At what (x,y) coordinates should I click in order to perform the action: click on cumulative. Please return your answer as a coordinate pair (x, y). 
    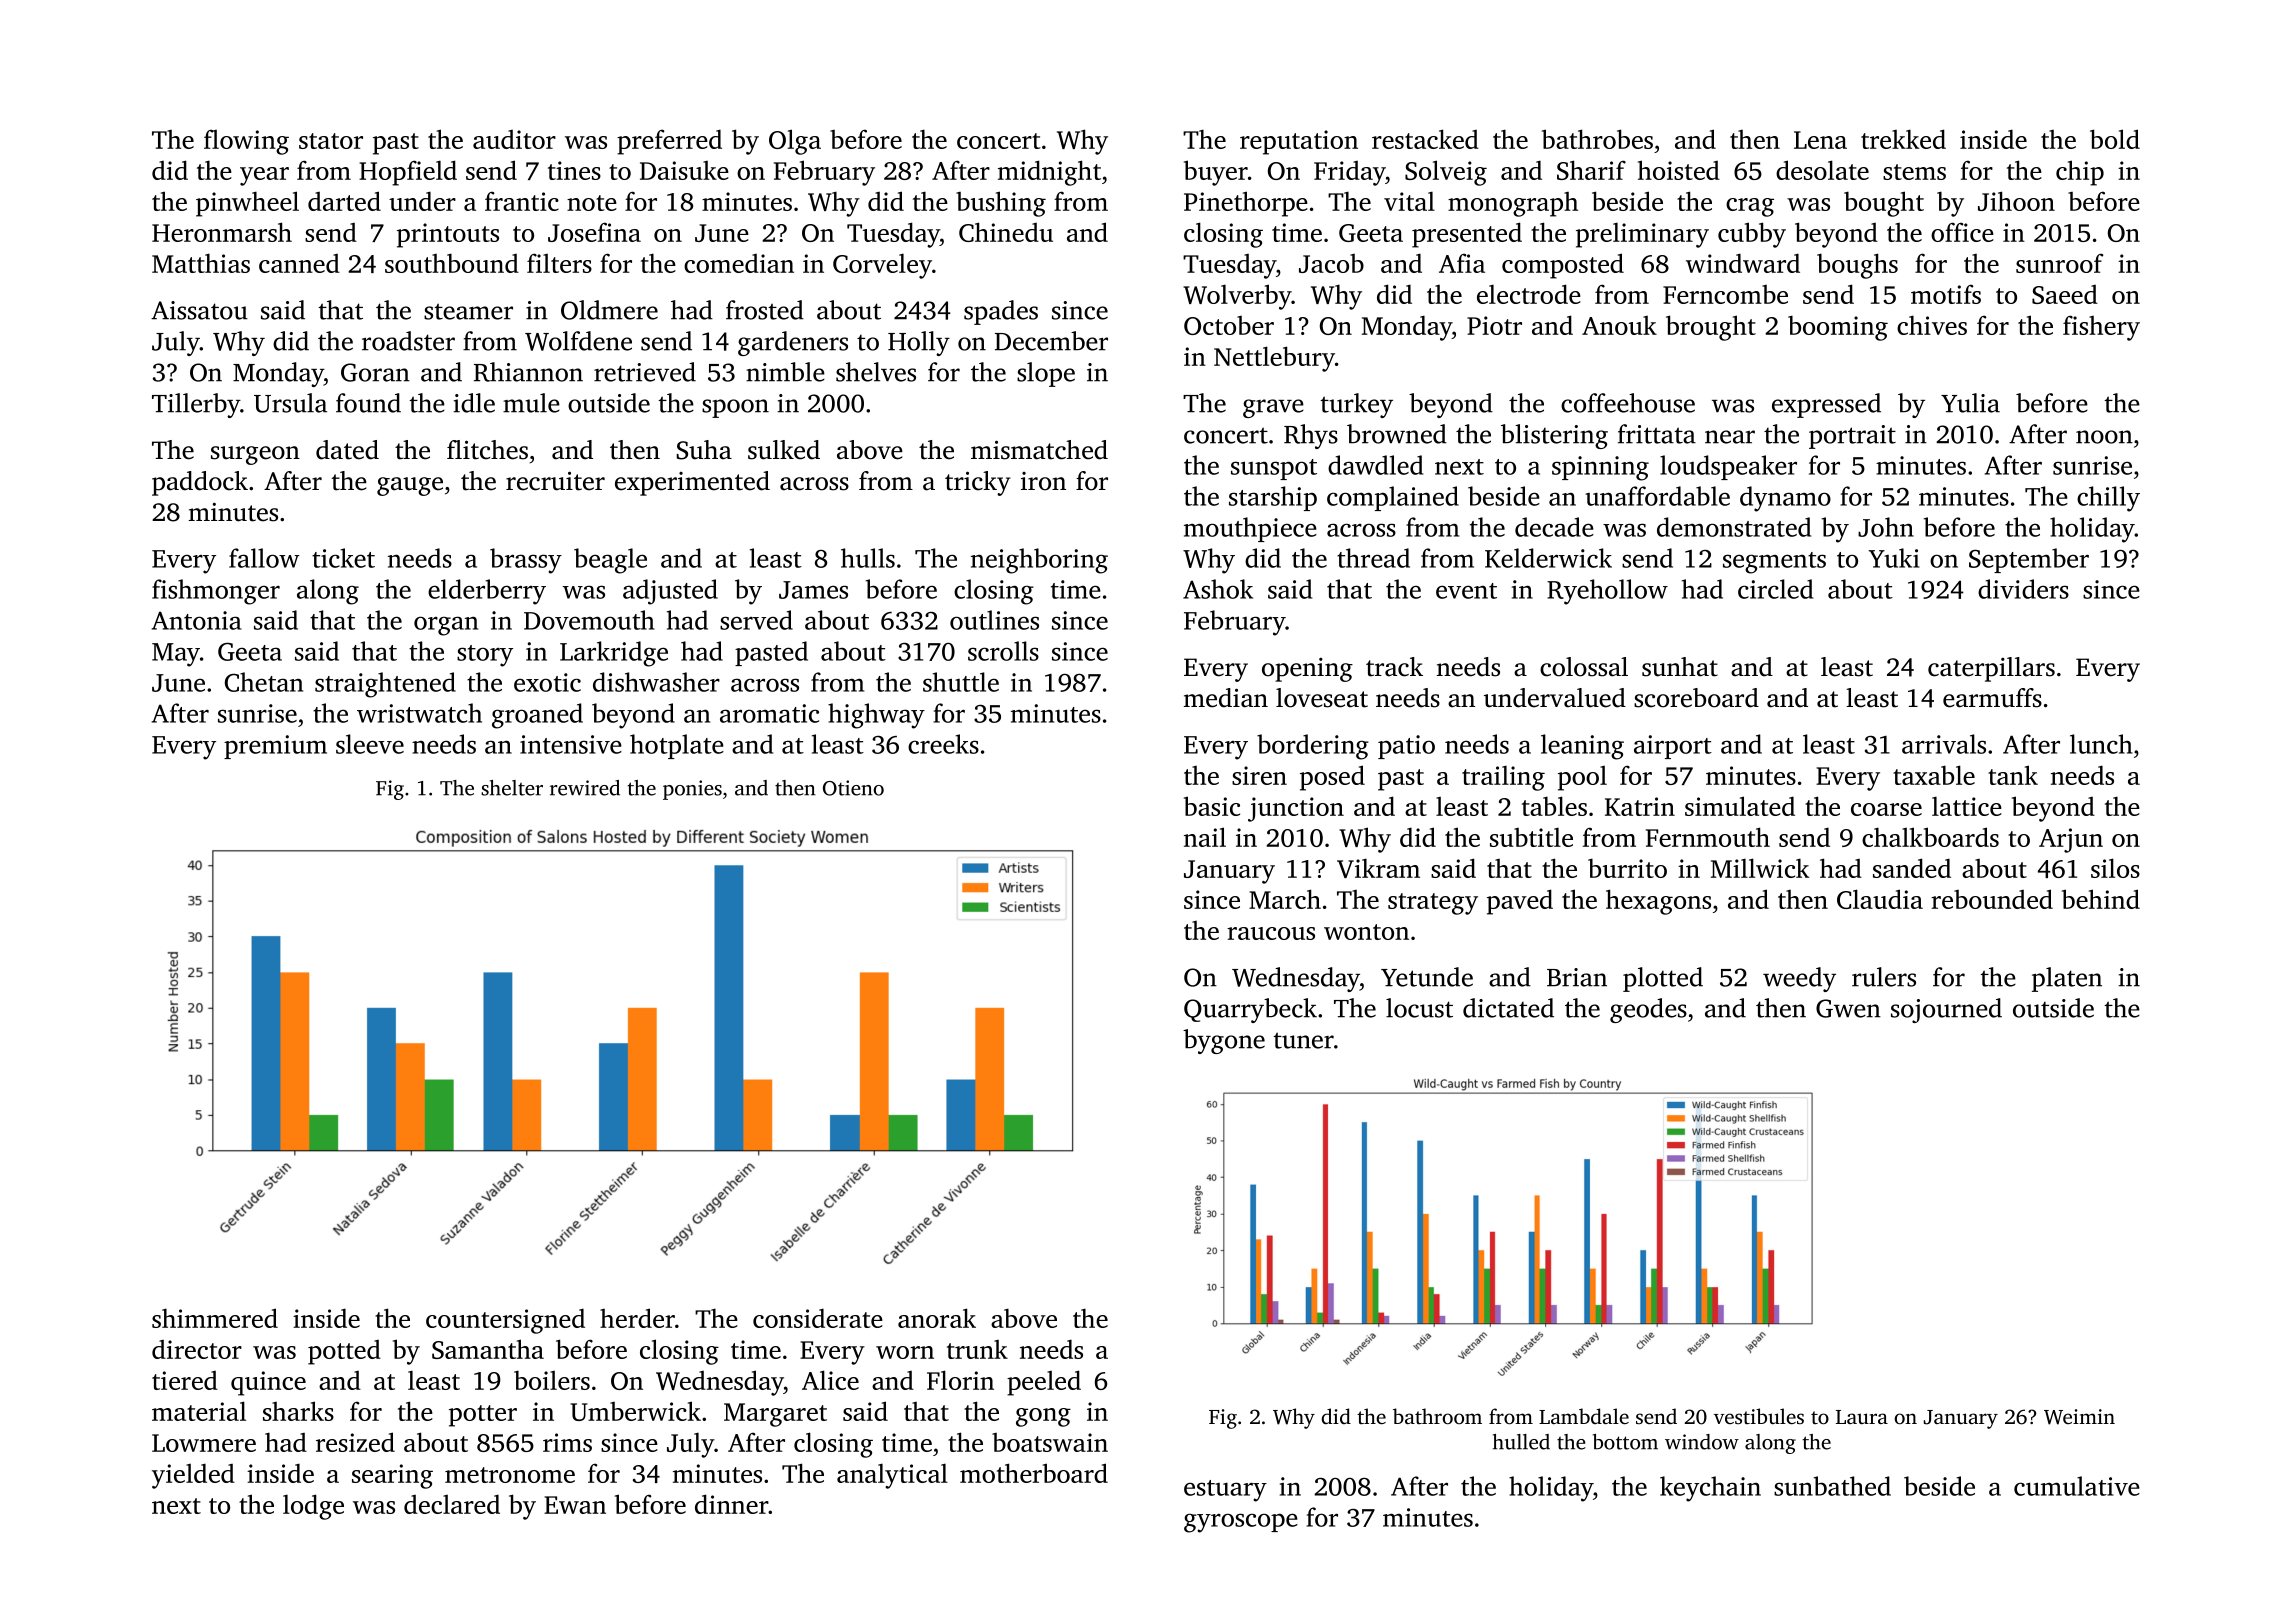
    Looking at the image, I should click on (2077, 1486).
